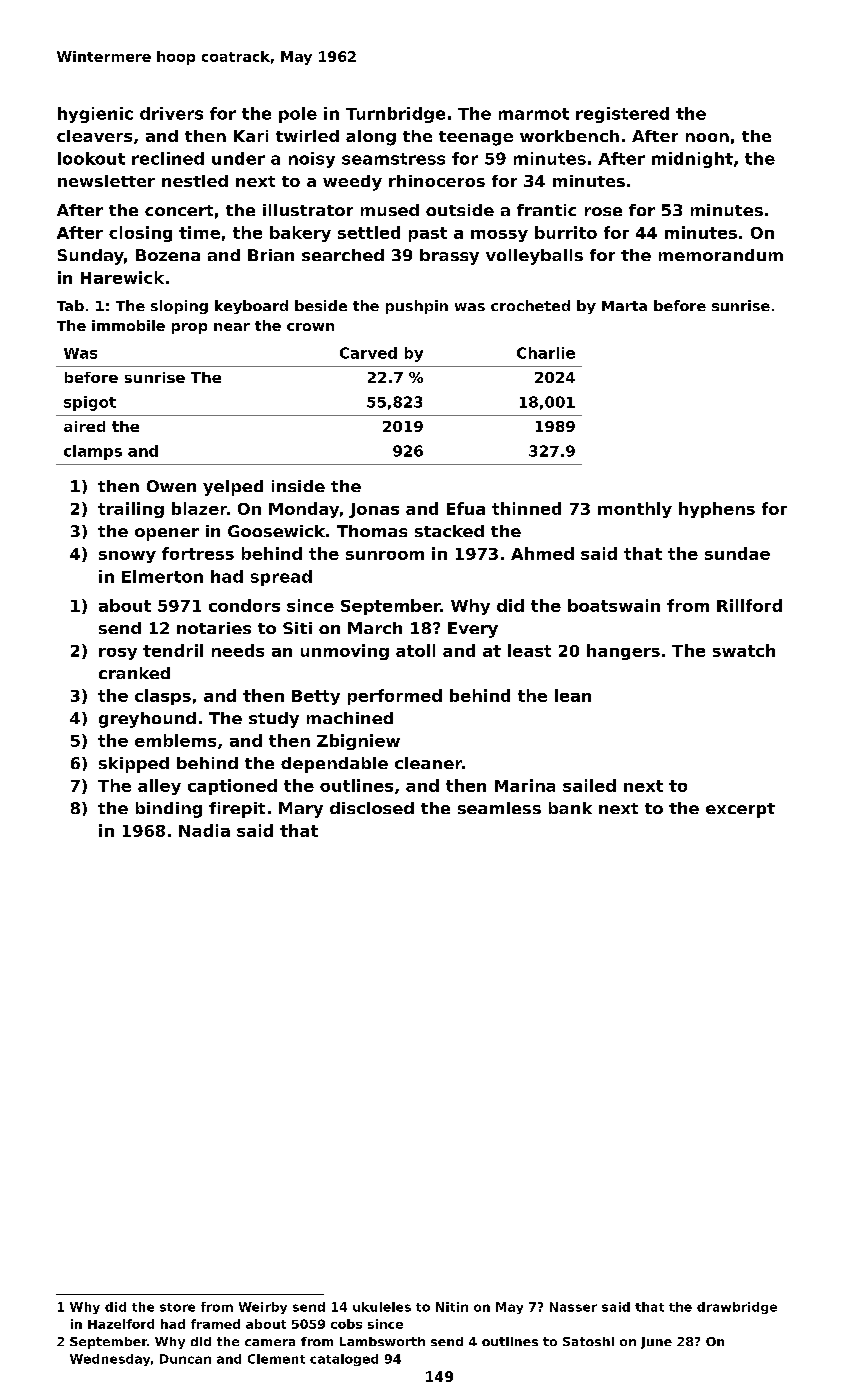 The width and height of the screenshot is (849, 1400). I want to click on hygienic, so click(95, 115).
